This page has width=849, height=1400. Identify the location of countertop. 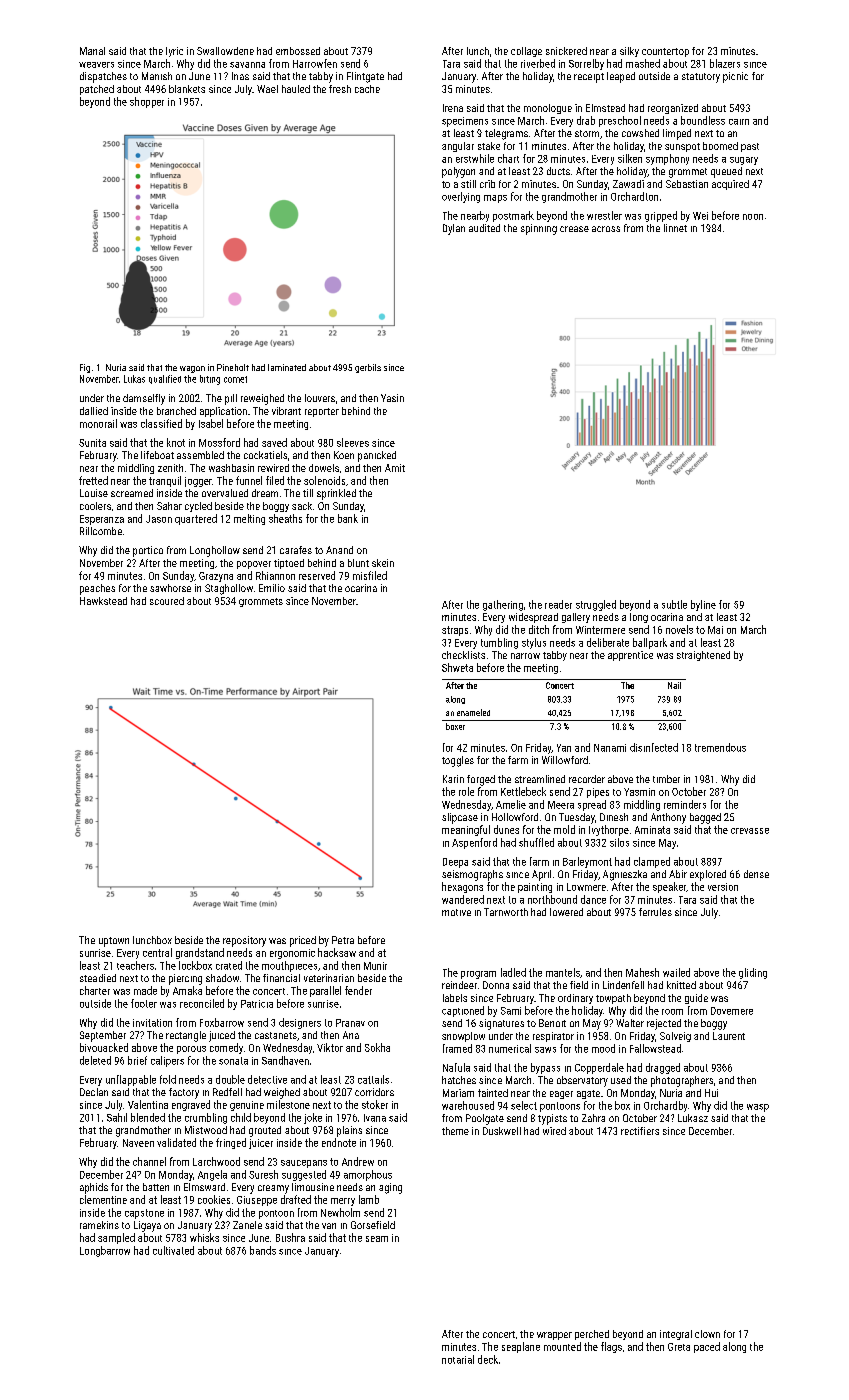
(665, 52).
